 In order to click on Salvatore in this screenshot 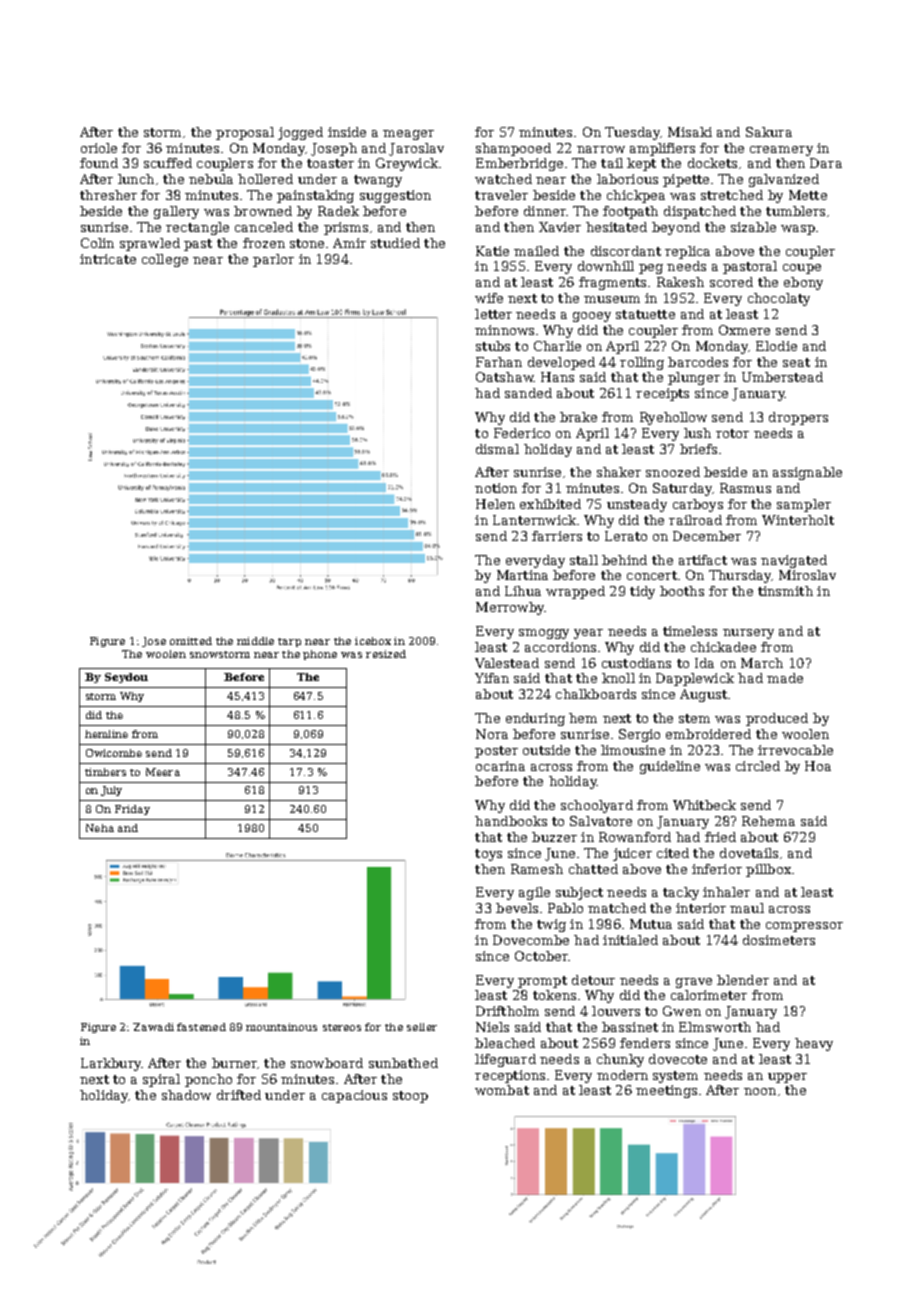, I will do `click(601, 821)`.
